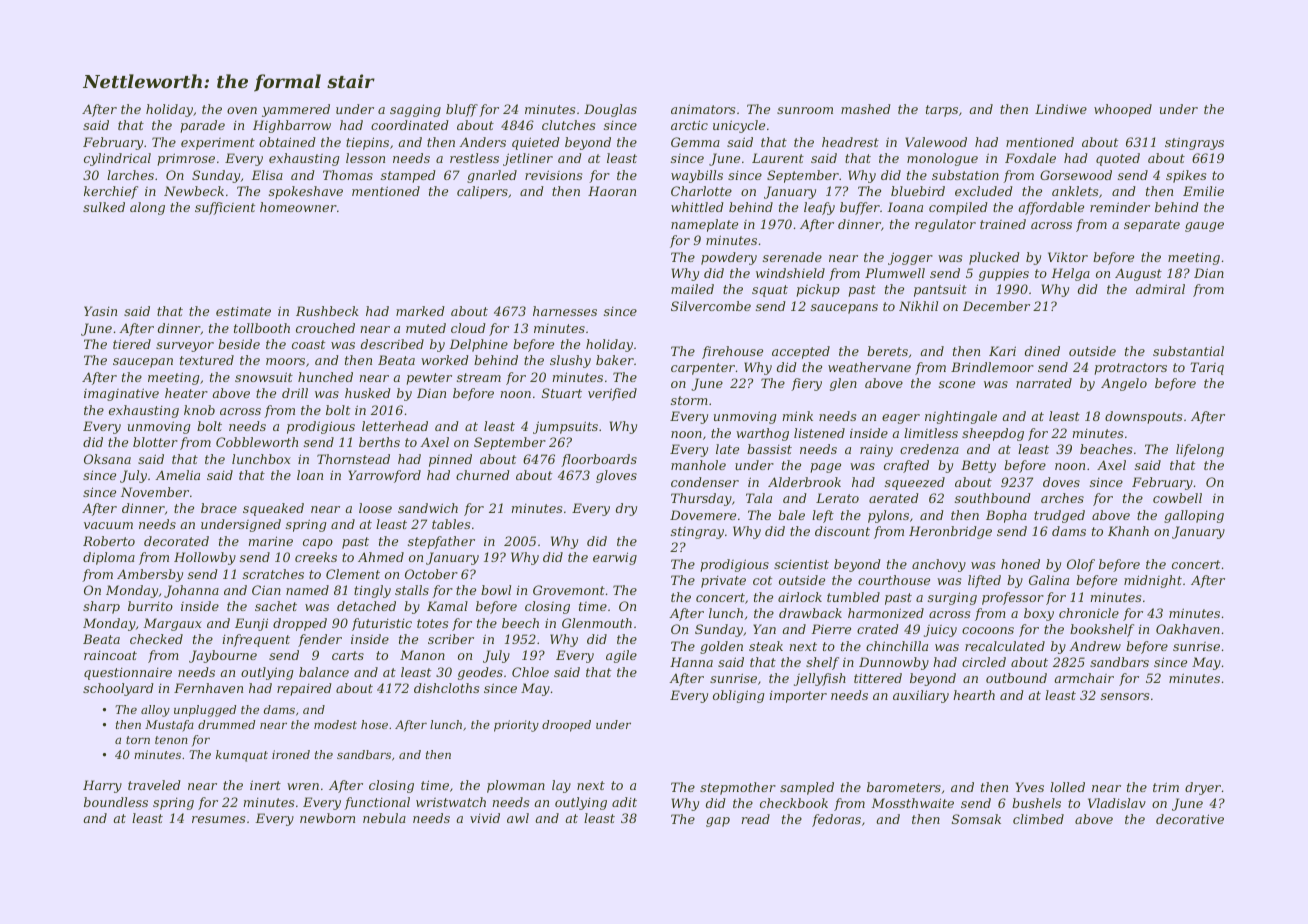 Image resolution: width=1308 pixels, height=924 pixels. What do you see at coordinates (273, 509) in the screenshot?
I see `squeaked` at bounding box center [273, 509].
